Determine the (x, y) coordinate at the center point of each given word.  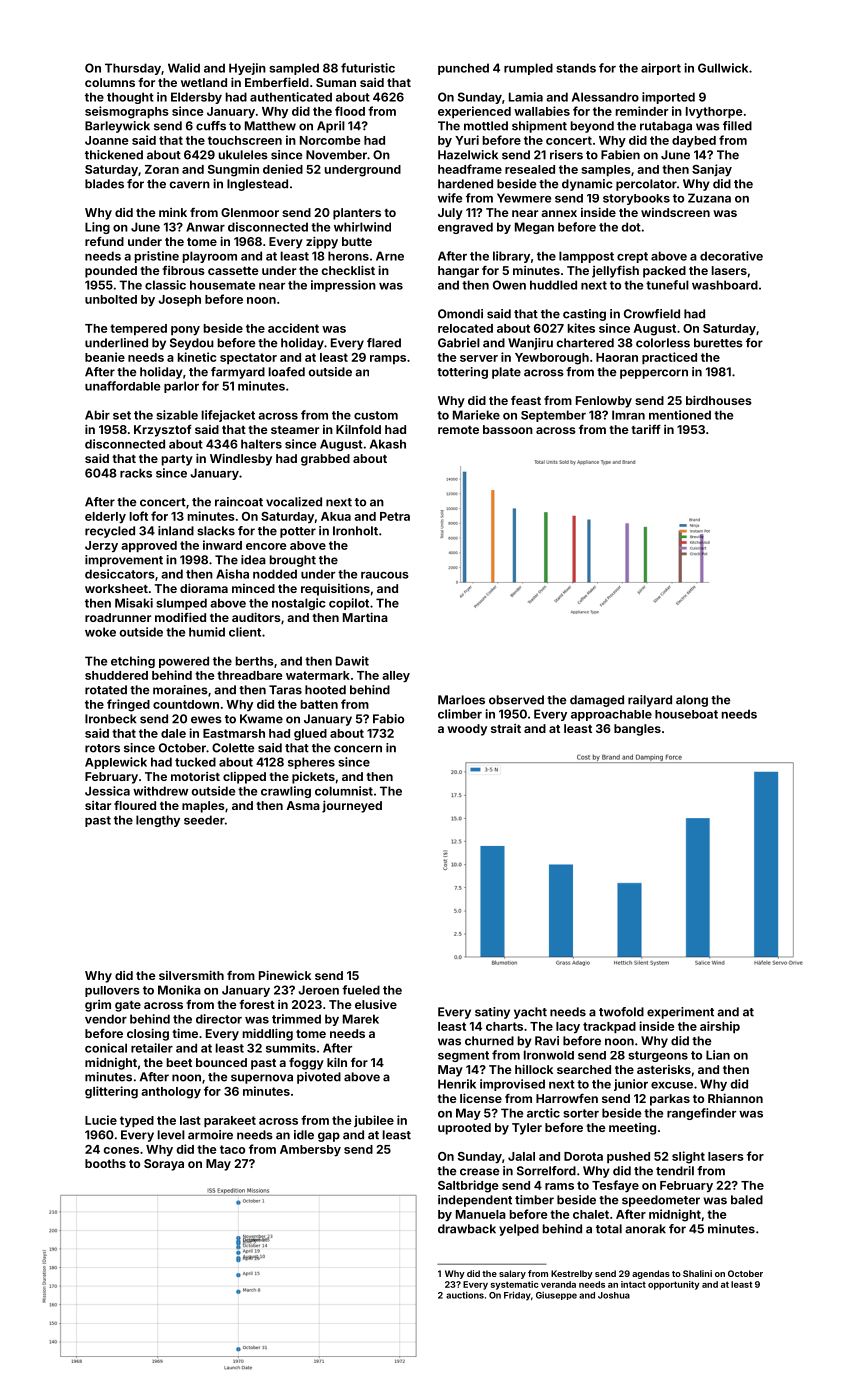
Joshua (614, 1295)
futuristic (368, 68)
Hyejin (247, 69)
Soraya (164, 1165)
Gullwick (723, 68)
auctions (465, 1295)
